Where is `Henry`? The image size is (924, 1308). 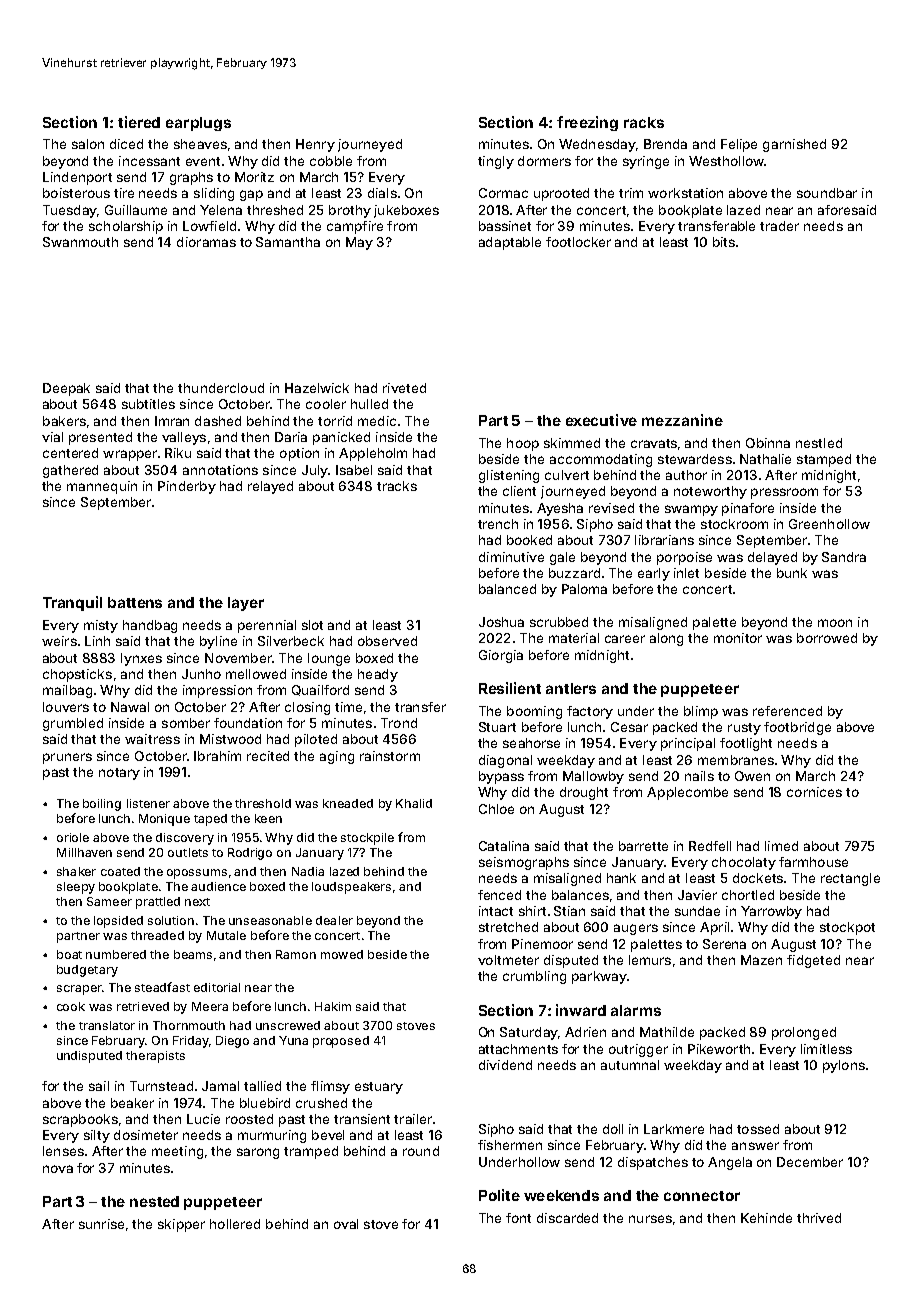 Henry is located at coordinates (315, 145).
